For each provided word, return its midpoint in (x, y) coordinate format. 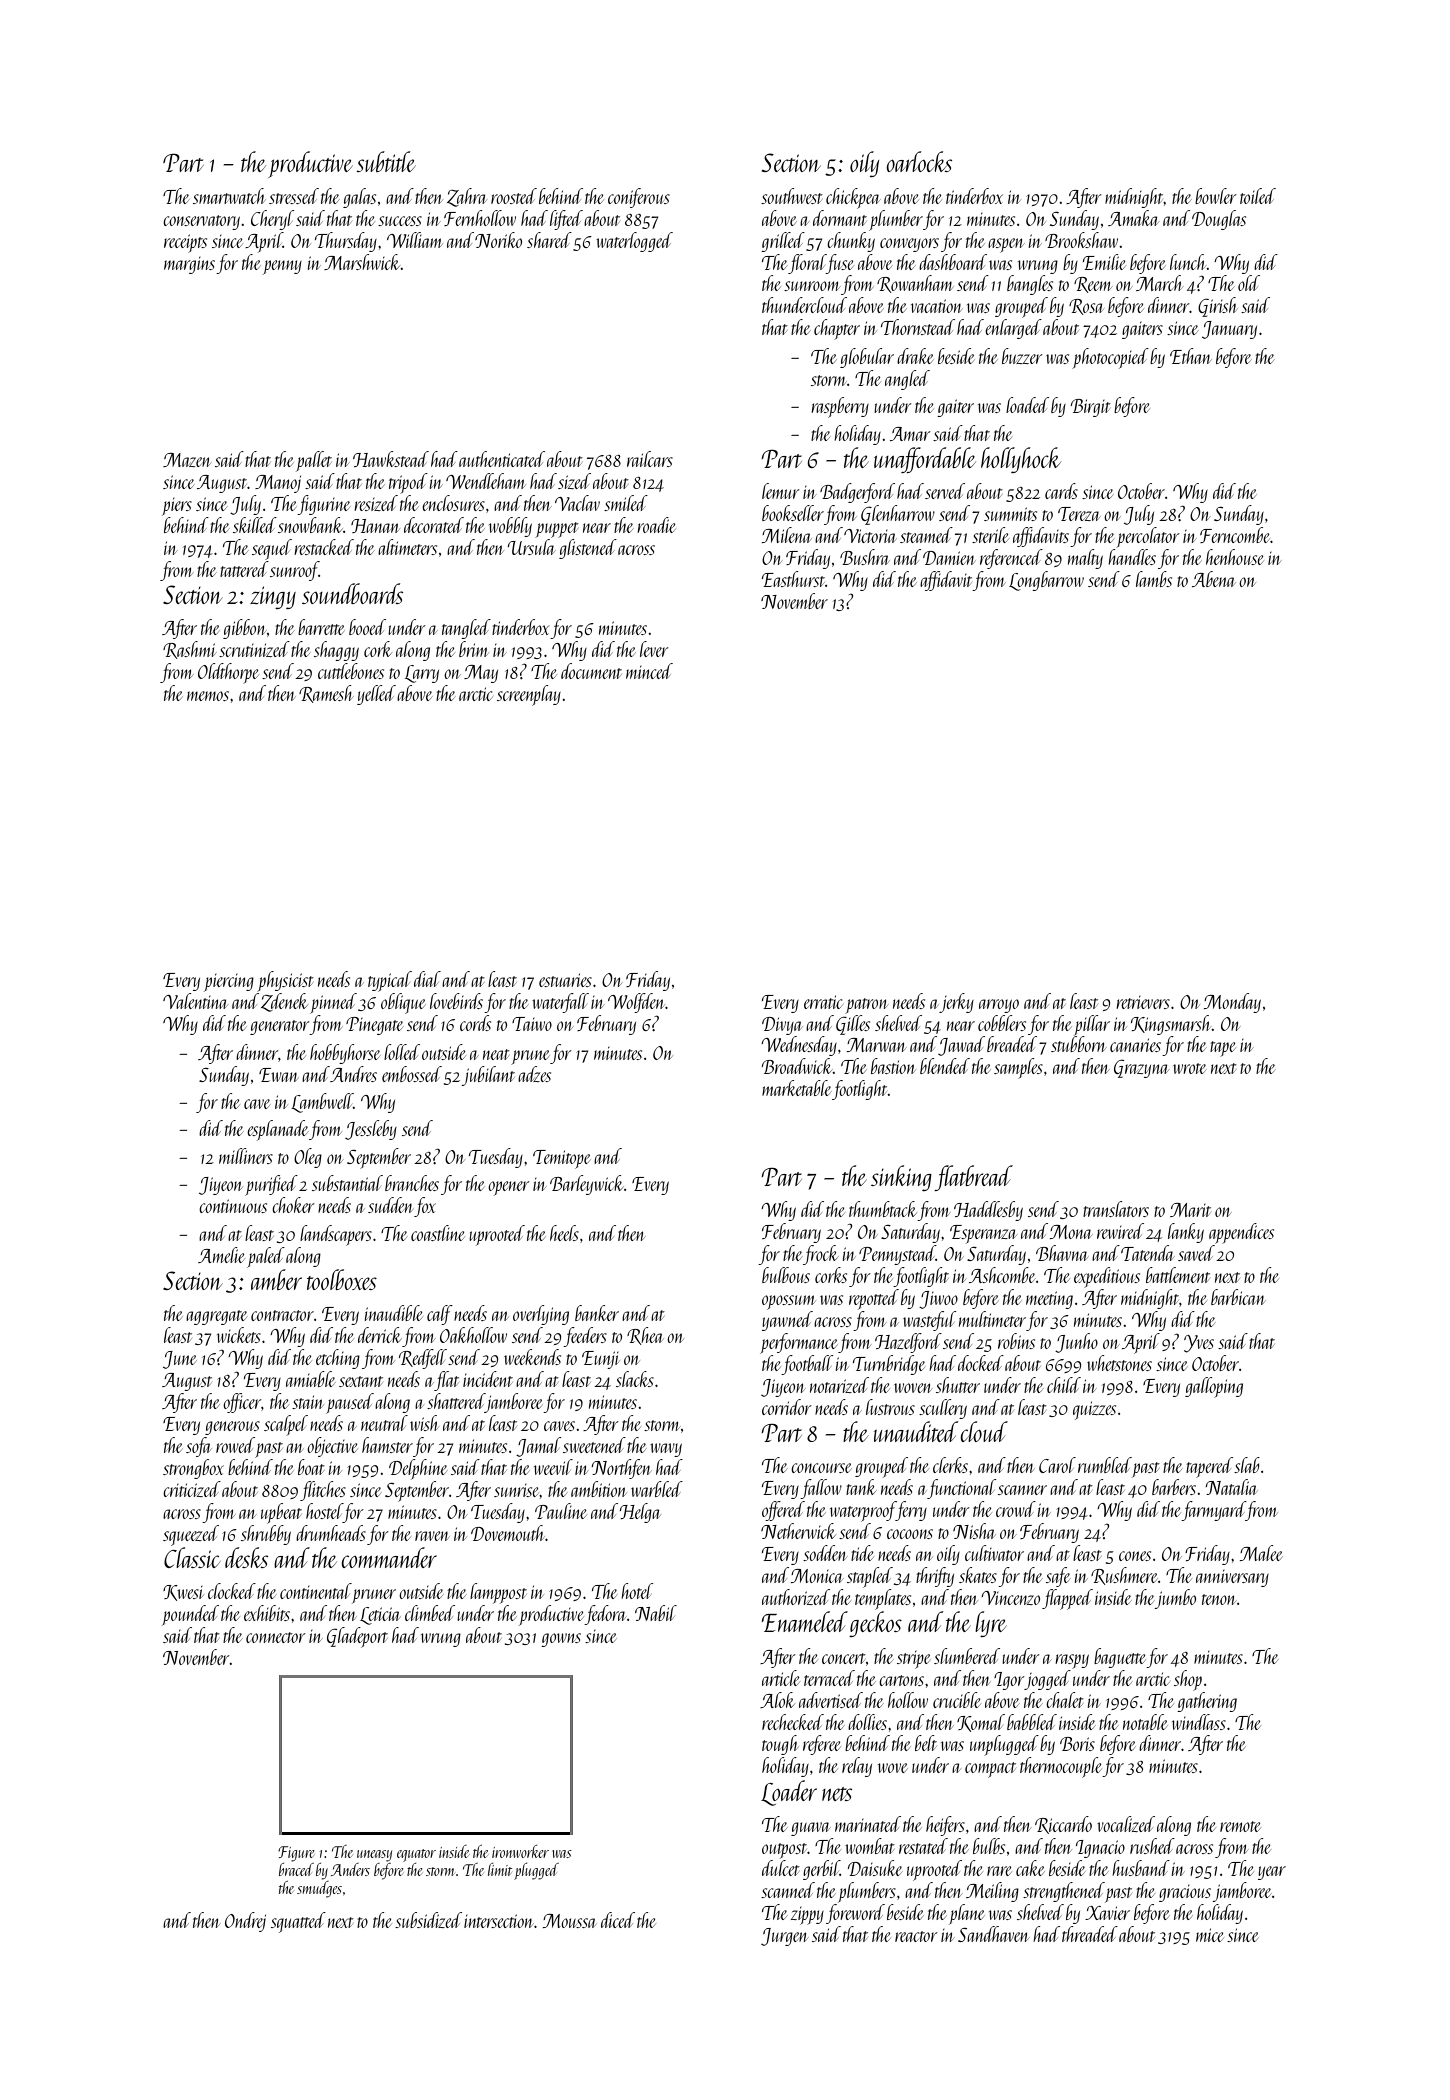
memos (208, 696)
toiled (1258, 196)
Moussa (570, 1921)
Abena (1214, 579)
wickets (239, 1335)
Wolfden (637, 1003)
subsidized (428, 1920)
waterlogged (634, 242)
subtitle (386, 161)
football (807, 1365)
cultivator (994, 1553)
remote (1240, 1826)
